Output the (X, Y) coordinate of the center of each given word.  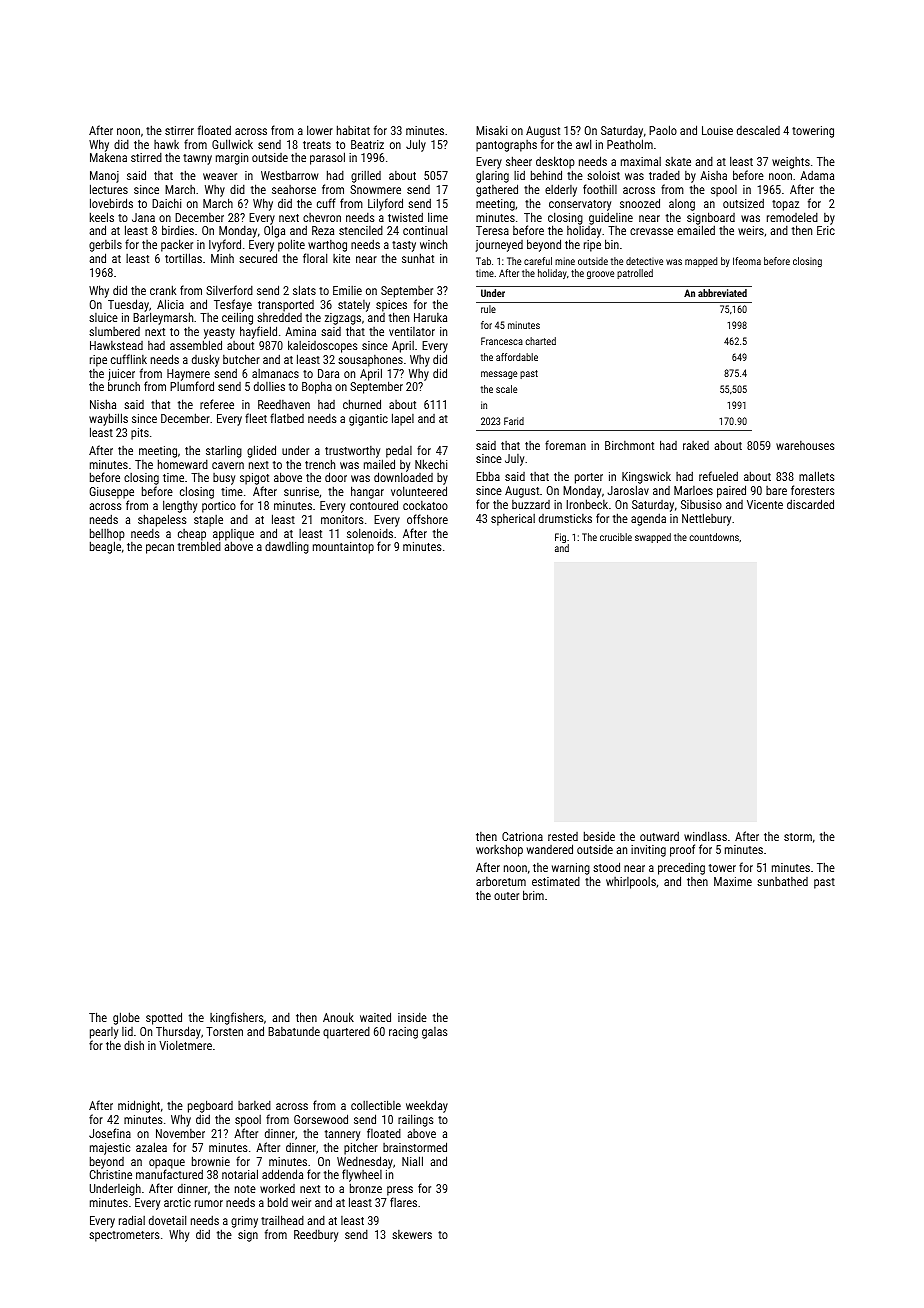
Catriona (522, 836)
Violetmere (185, 1045)
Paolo (663, 130)
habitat (353, 130)
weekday (427, 1106)
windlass (705, 836)
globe (126, 1018)
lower (320, 130)
